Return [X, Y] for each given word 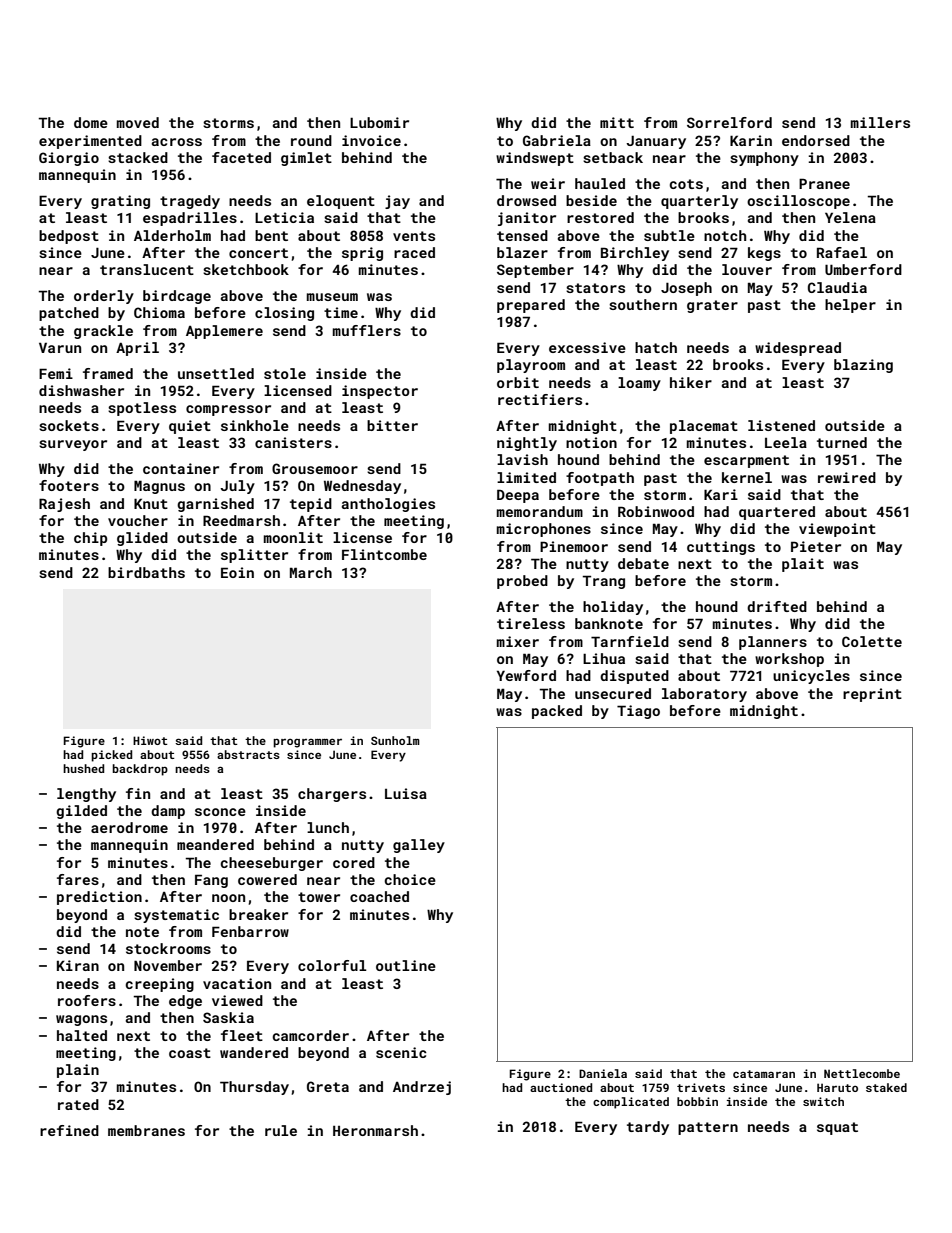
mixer [518, 641]
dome [91, 122]
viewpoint [837, 530]
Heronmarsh [375, 1130]
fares [78, 879]
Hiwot [150, 740]
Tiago [638, 712]
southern [643, 304]
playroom [531, 366]
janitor [527, 219]
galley [419, 846]
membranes [146, 1130]
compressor [228, 410]
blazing [863, 366]
